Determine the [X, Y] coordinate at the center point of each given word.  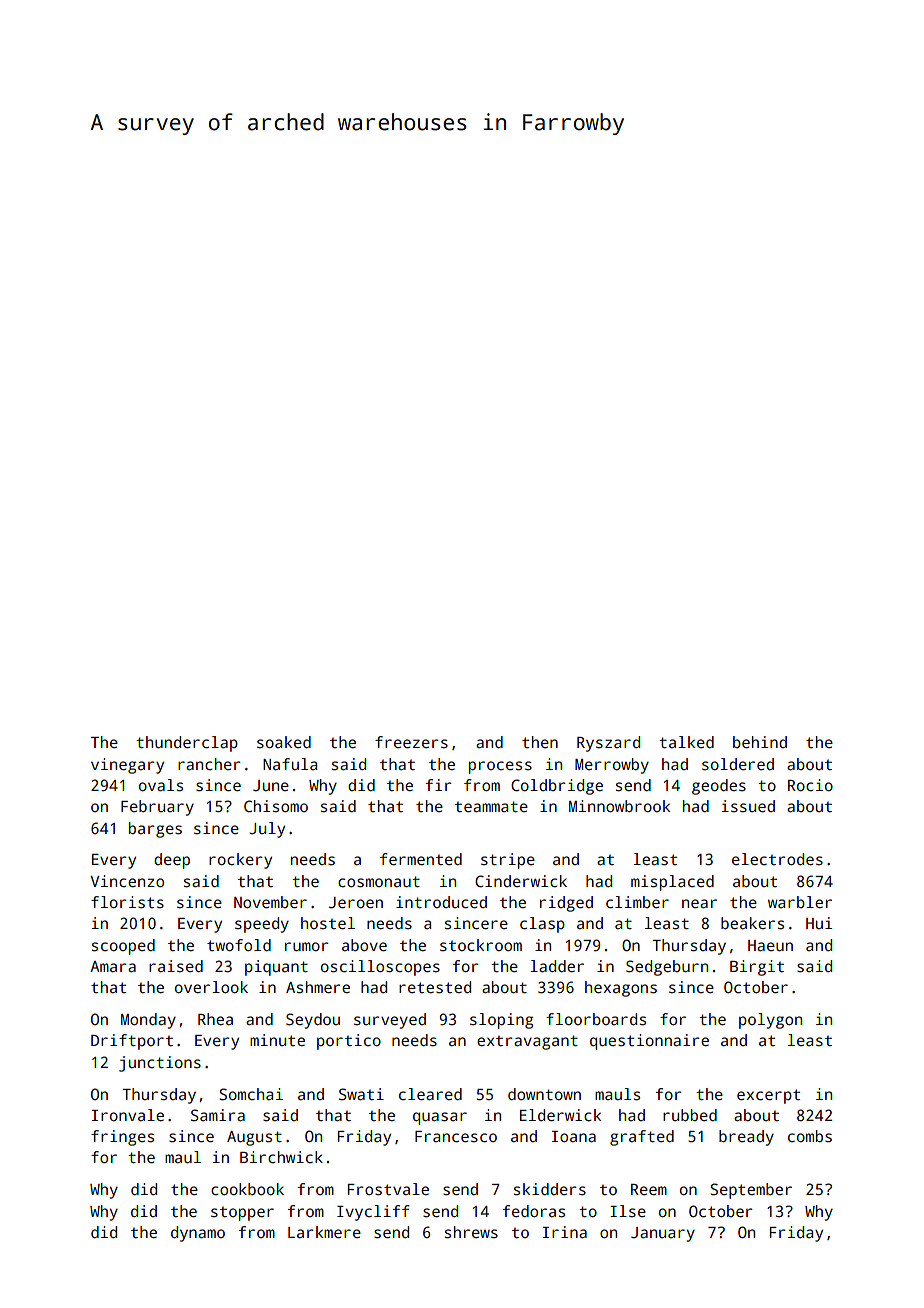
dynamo [198, 1234]
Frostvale [388, 1189]
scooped [123, 947]
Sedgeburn [667, 968]
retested [435, 987]
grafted [642, 1138]
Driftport [132, 1042]
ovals [161, 785]
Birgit [757, 968]
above [364, 945]
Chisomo [276, 806]
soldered [738, 764]
